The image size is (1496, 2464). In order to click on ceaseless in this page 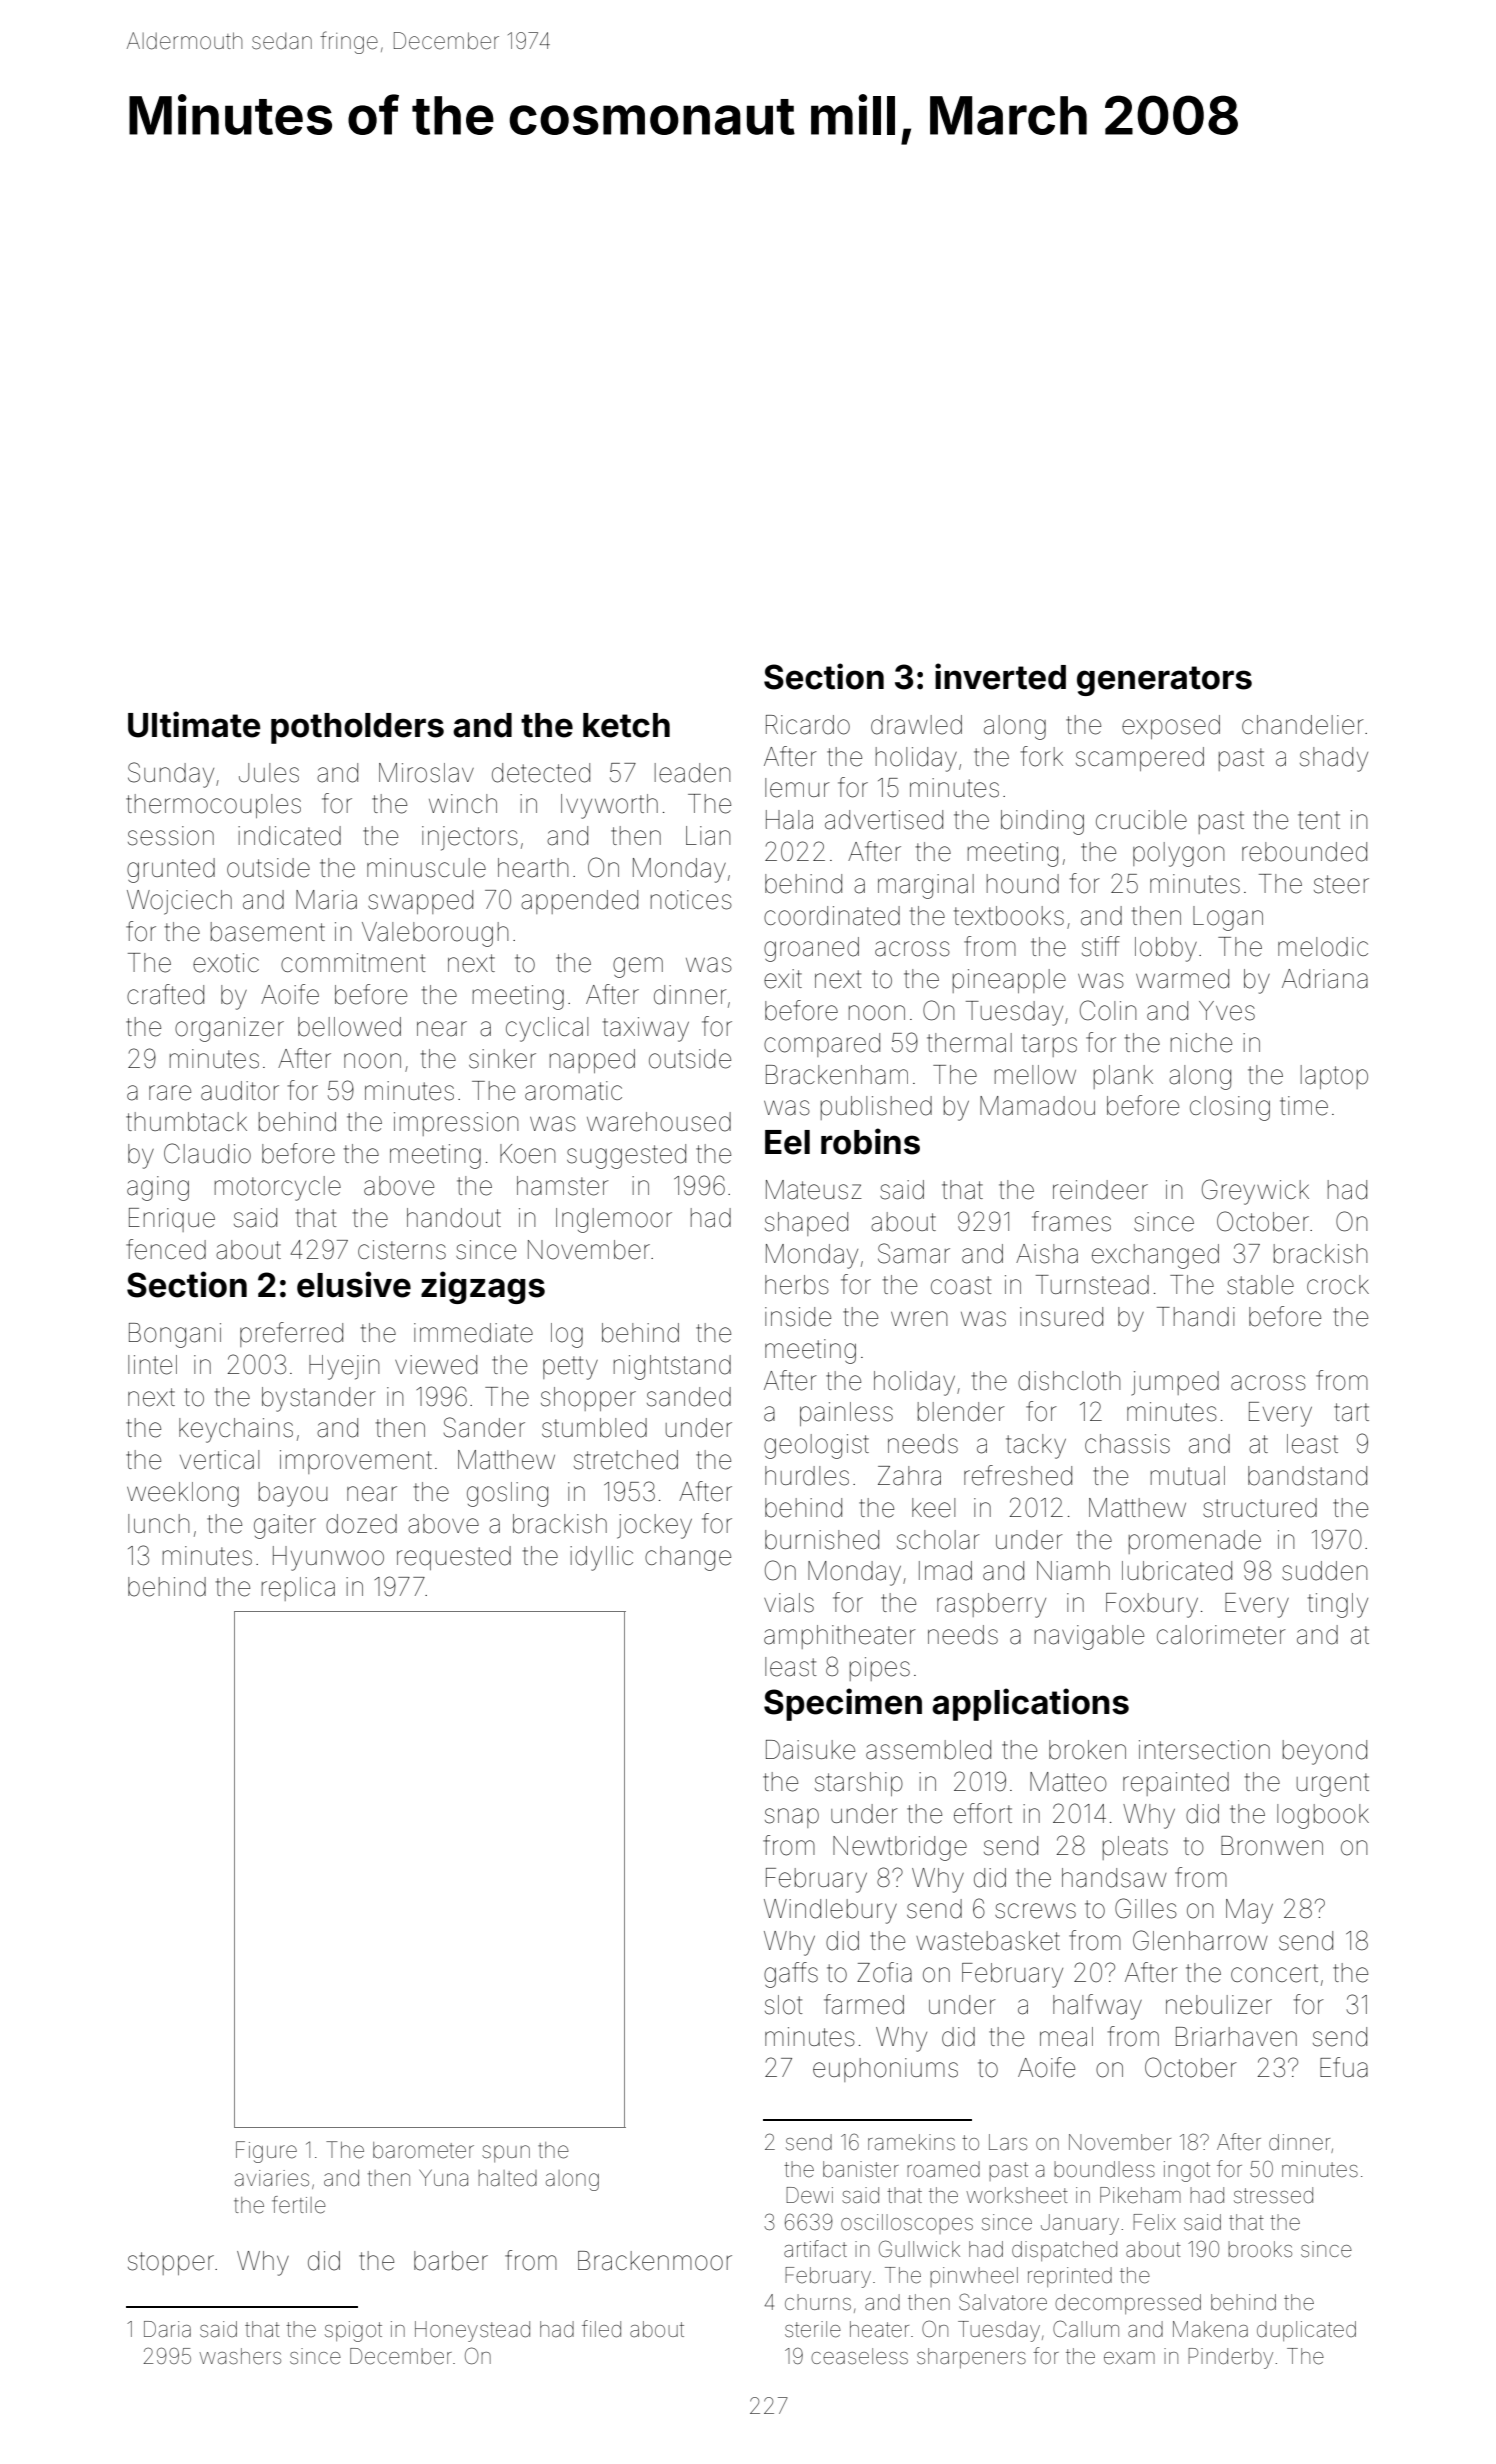, I will do `click(859, 2356)`.
